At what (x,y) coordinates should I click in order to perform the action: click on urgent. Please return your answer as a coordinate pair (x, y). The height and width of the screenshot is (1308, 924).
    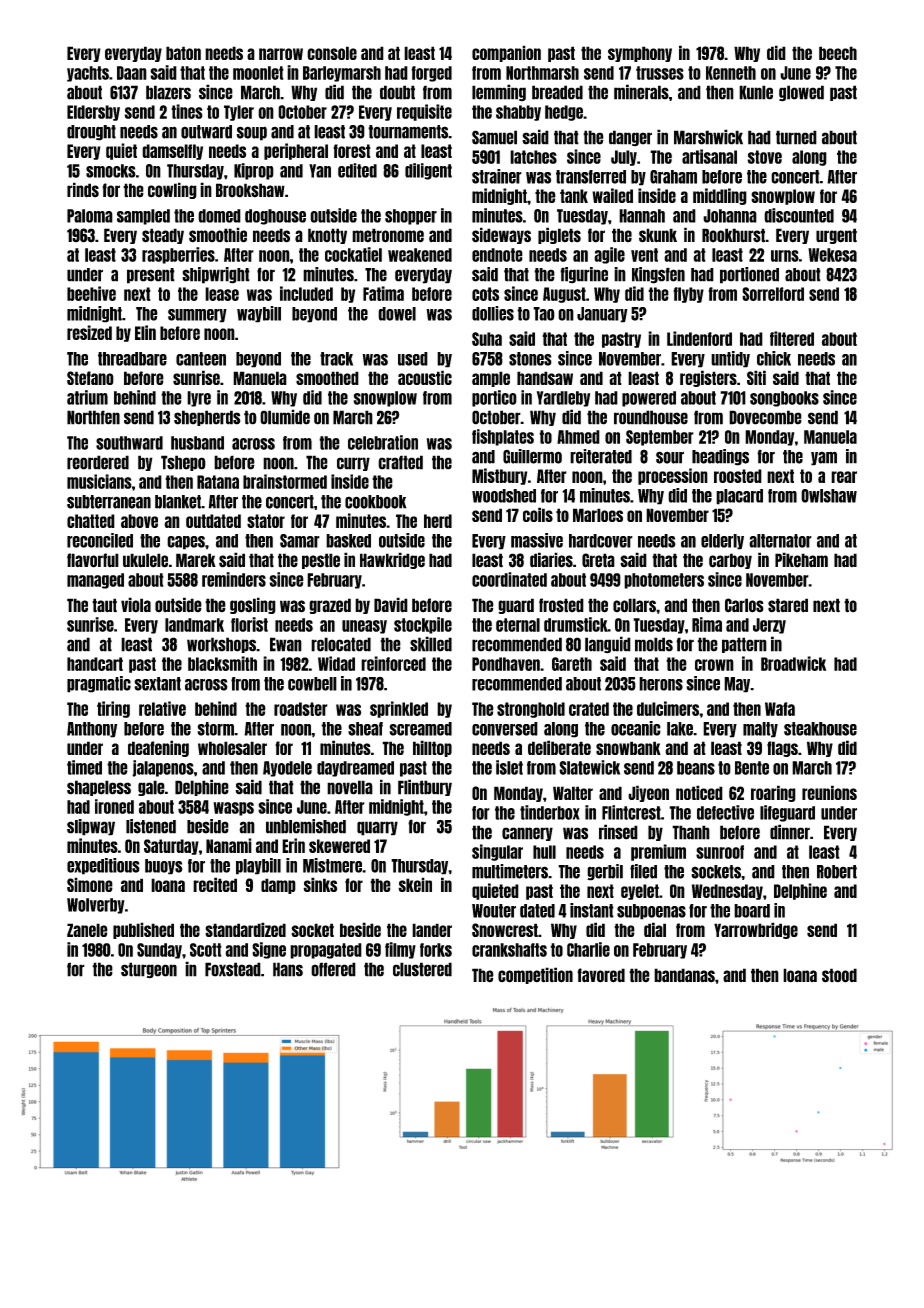
    Looking at the image, I should click on (836, 236).
